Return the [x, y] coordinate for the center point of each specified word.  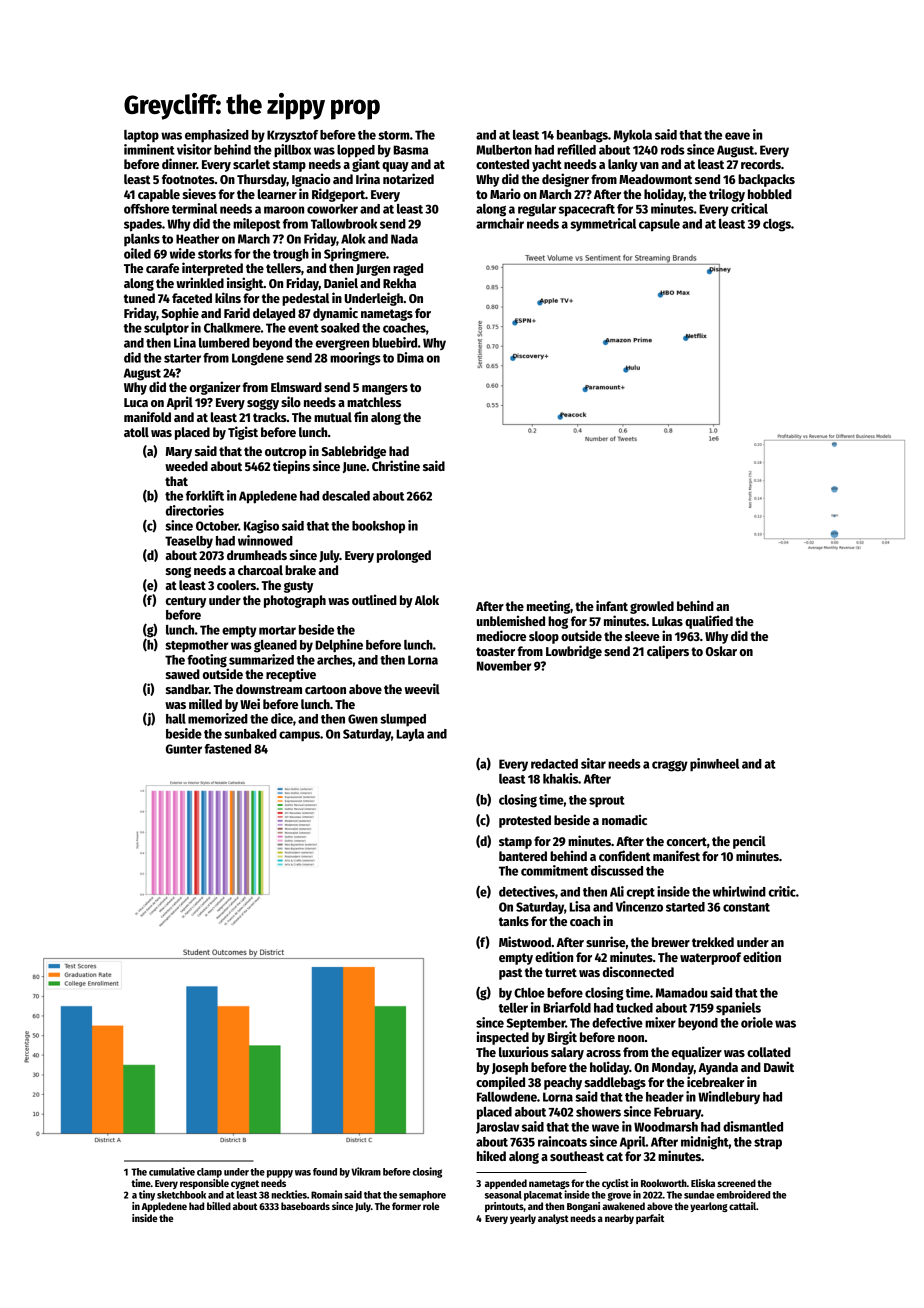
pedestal [305, 299]
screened [736, 1183]
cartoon [325, 689]
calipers [668, 652]
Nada [404, 239]
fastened [227, 749]
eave [737, 136]
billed [219, 1206]
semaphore [422, 1196]
